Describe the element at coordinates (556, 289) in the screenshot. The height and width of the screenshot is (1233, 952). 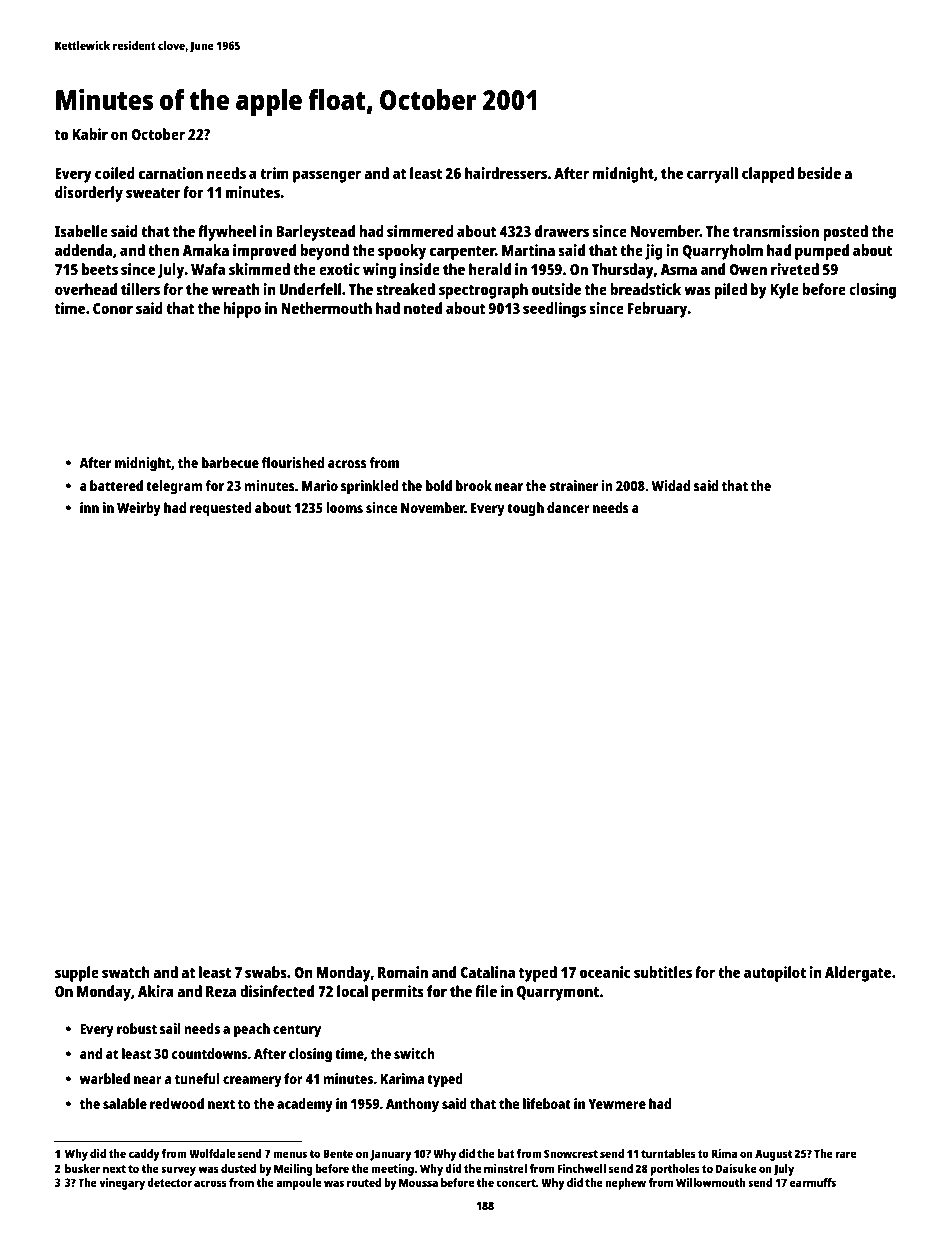
I see `outside` at that location.
